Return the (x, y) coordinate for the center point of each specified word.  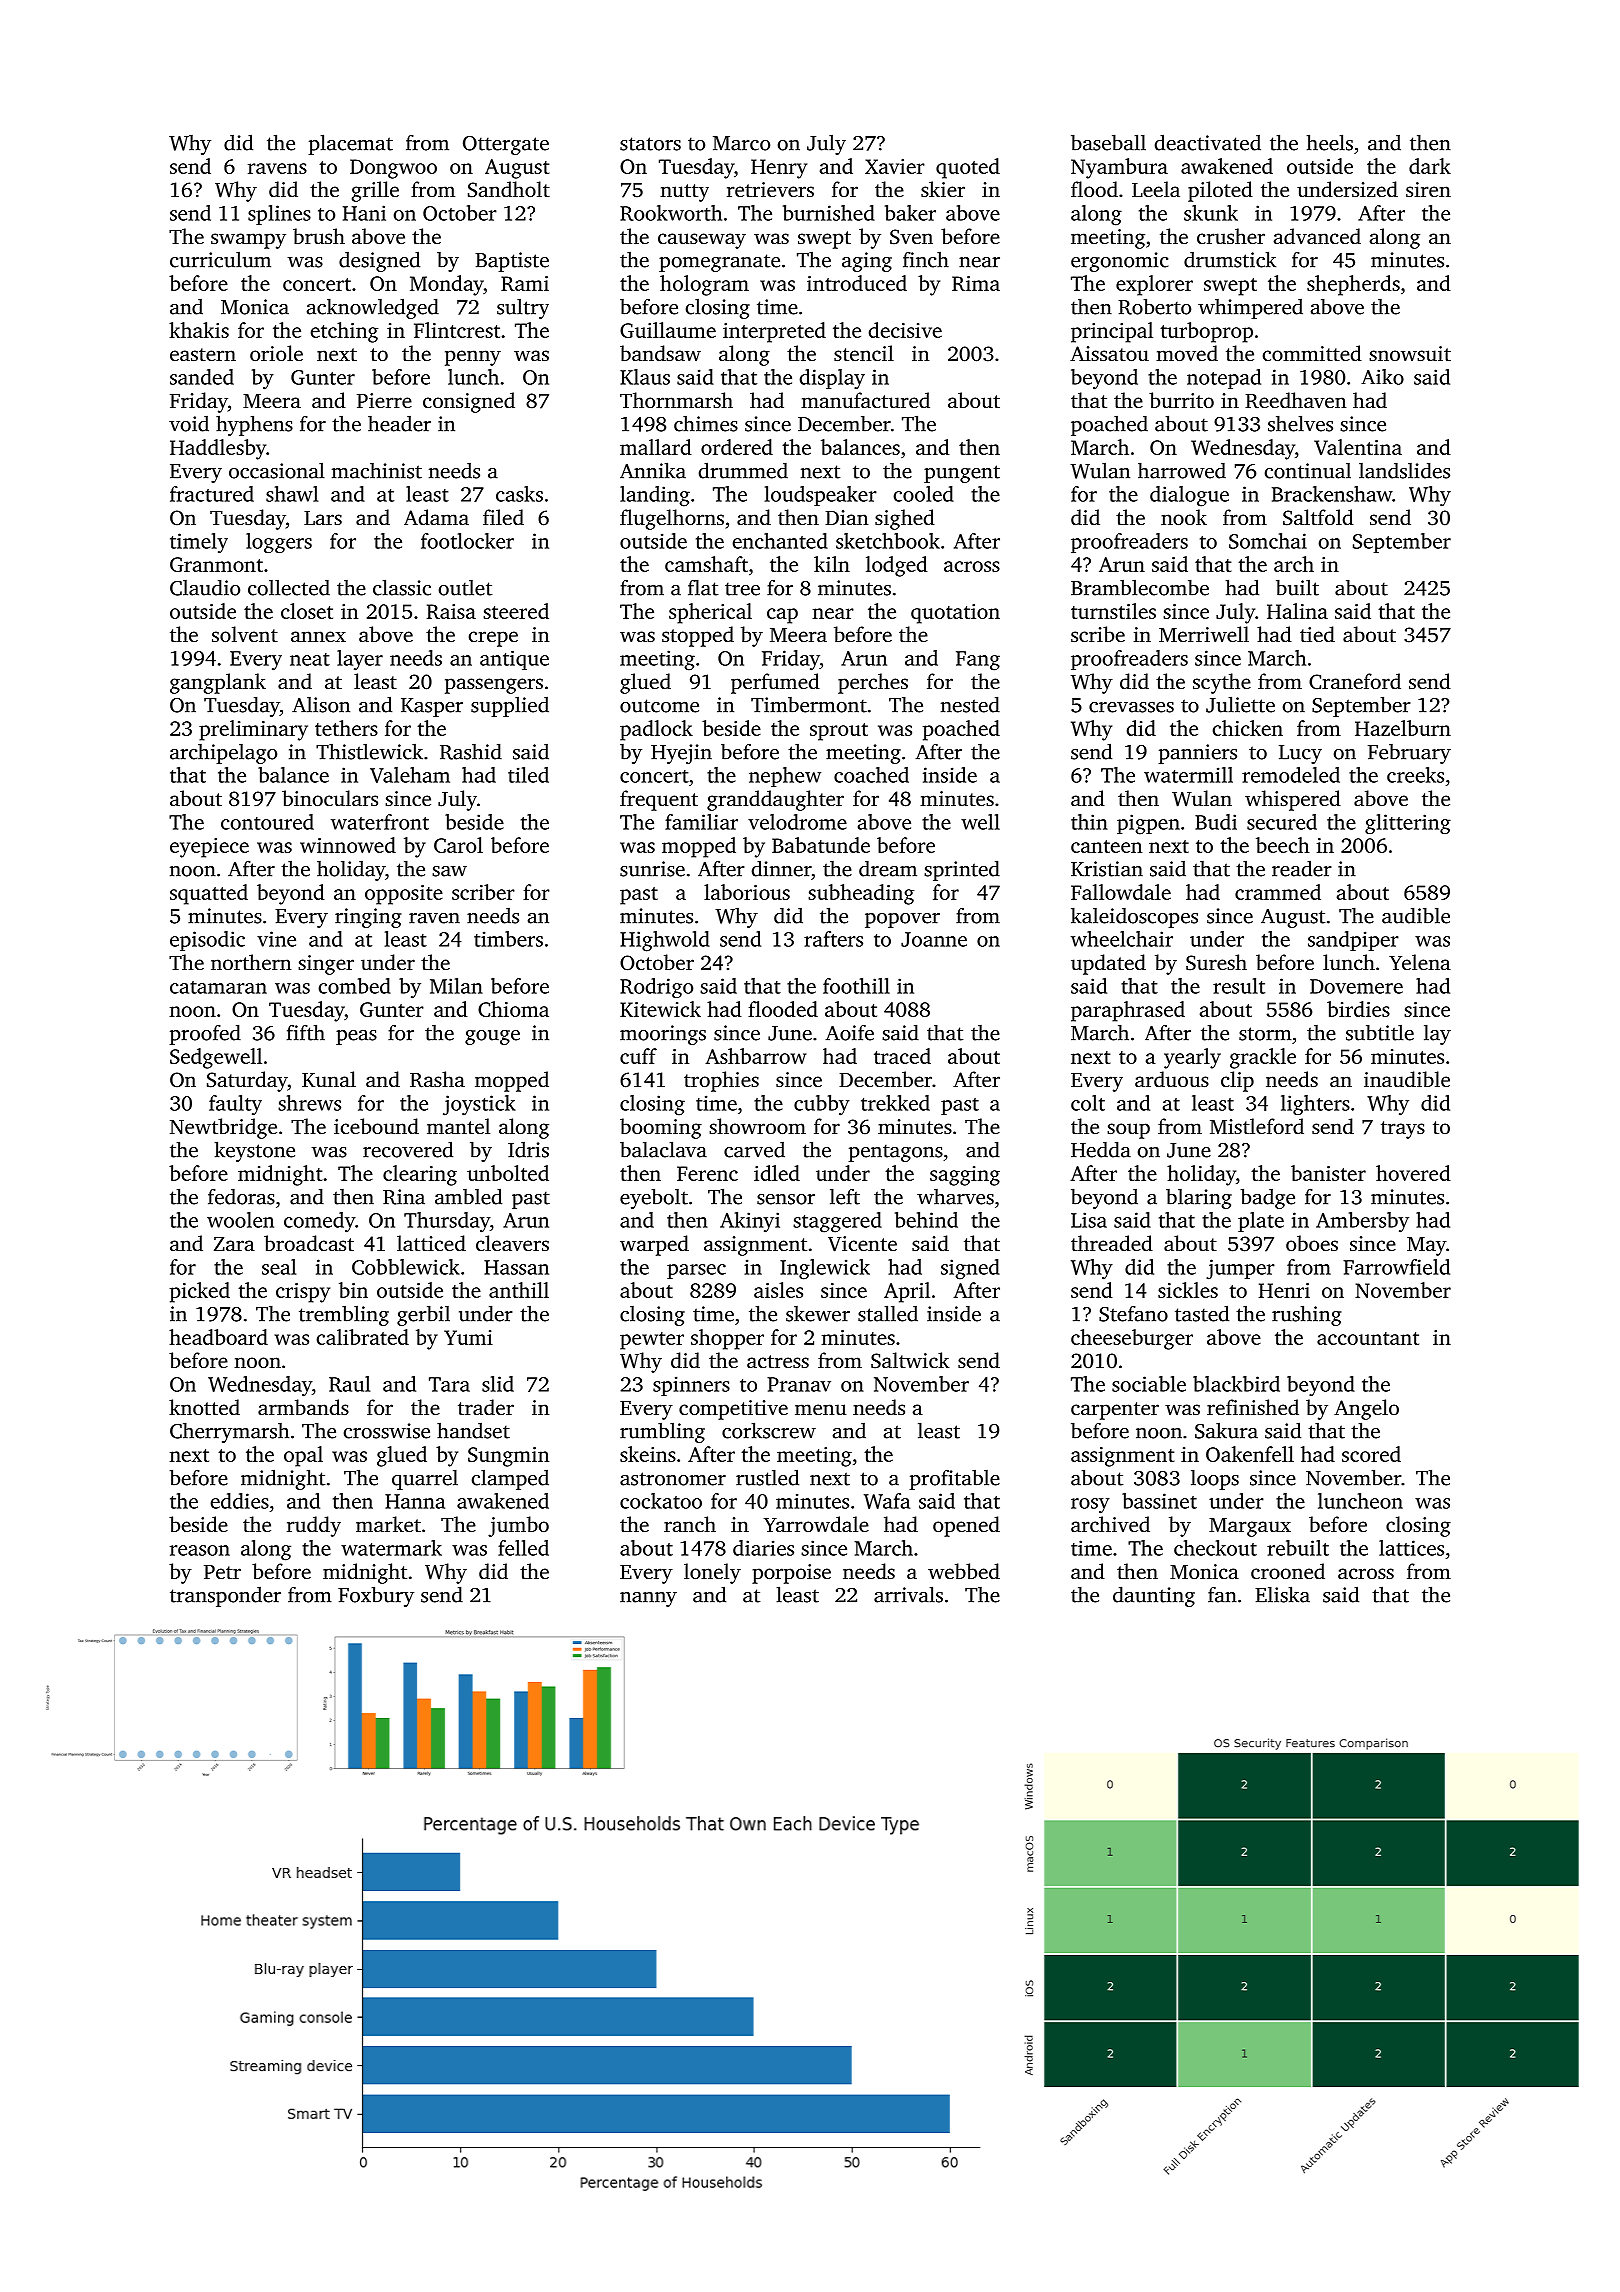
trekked (895, 1103)
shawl (292, 494)
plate (1261, 1222)
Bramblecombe (1140, 587)
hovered (1413, 1173)
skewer (818, 1314)
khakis (199, 330)
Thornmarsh (676, 400)
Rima (976, 283)
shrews (309, 1103)
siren (1428, 189)
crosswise (387, 1431)
